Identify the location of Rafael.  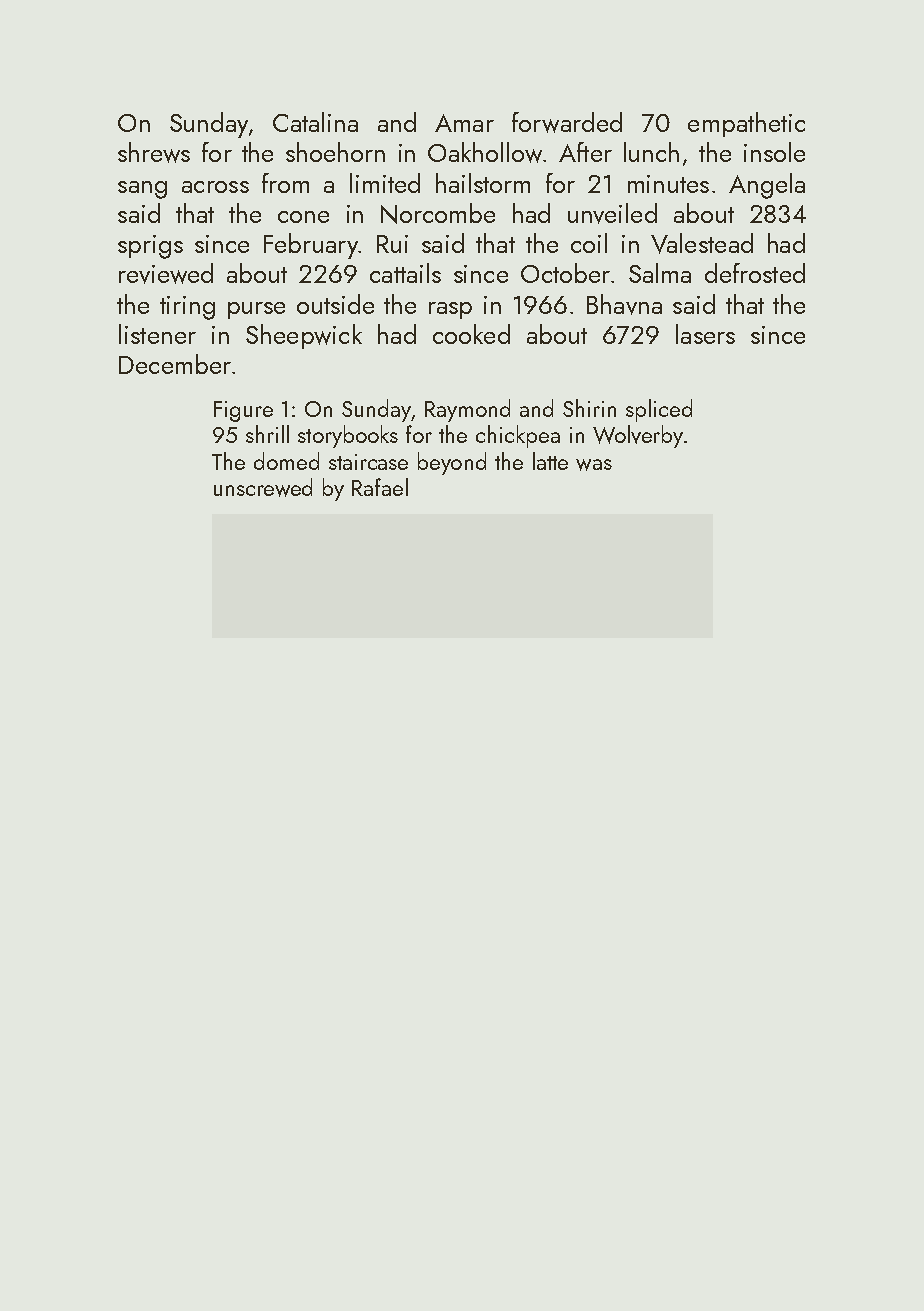
(380, 487).
